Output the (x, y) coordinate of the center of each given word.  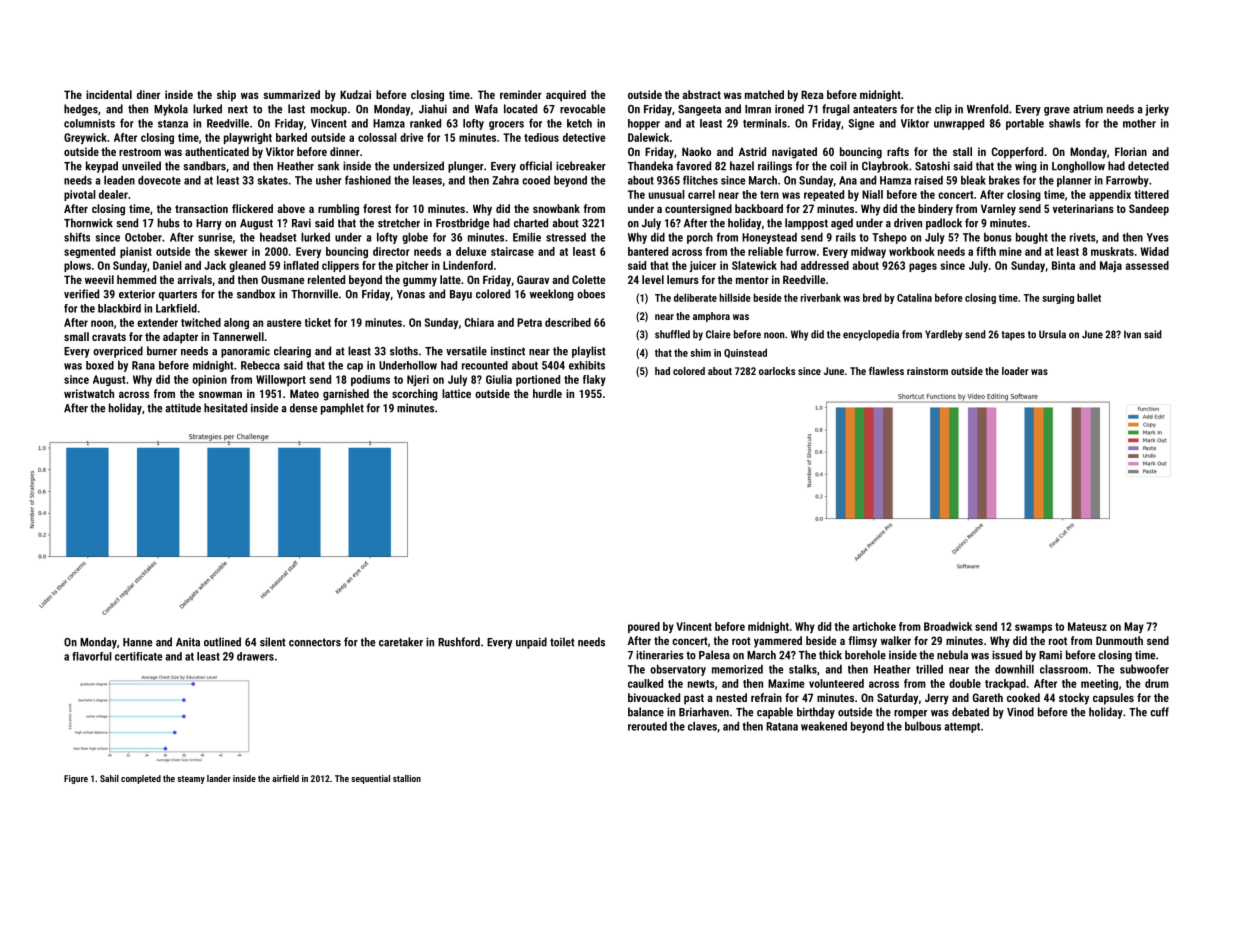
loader (1015, 371)
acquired (566, 96)
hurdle (547, 393)
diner (148, 94)
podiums (370, 380)
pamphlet (342, 409)
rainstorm (927, 371)
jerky (1157, 110)
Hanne (137, 642)
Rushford (459, 642)
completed (141, 779)
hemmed (136, 279)
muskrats (1112, 251)
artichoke (874, 626)
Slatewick (754, 265)
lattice (456, 393)
